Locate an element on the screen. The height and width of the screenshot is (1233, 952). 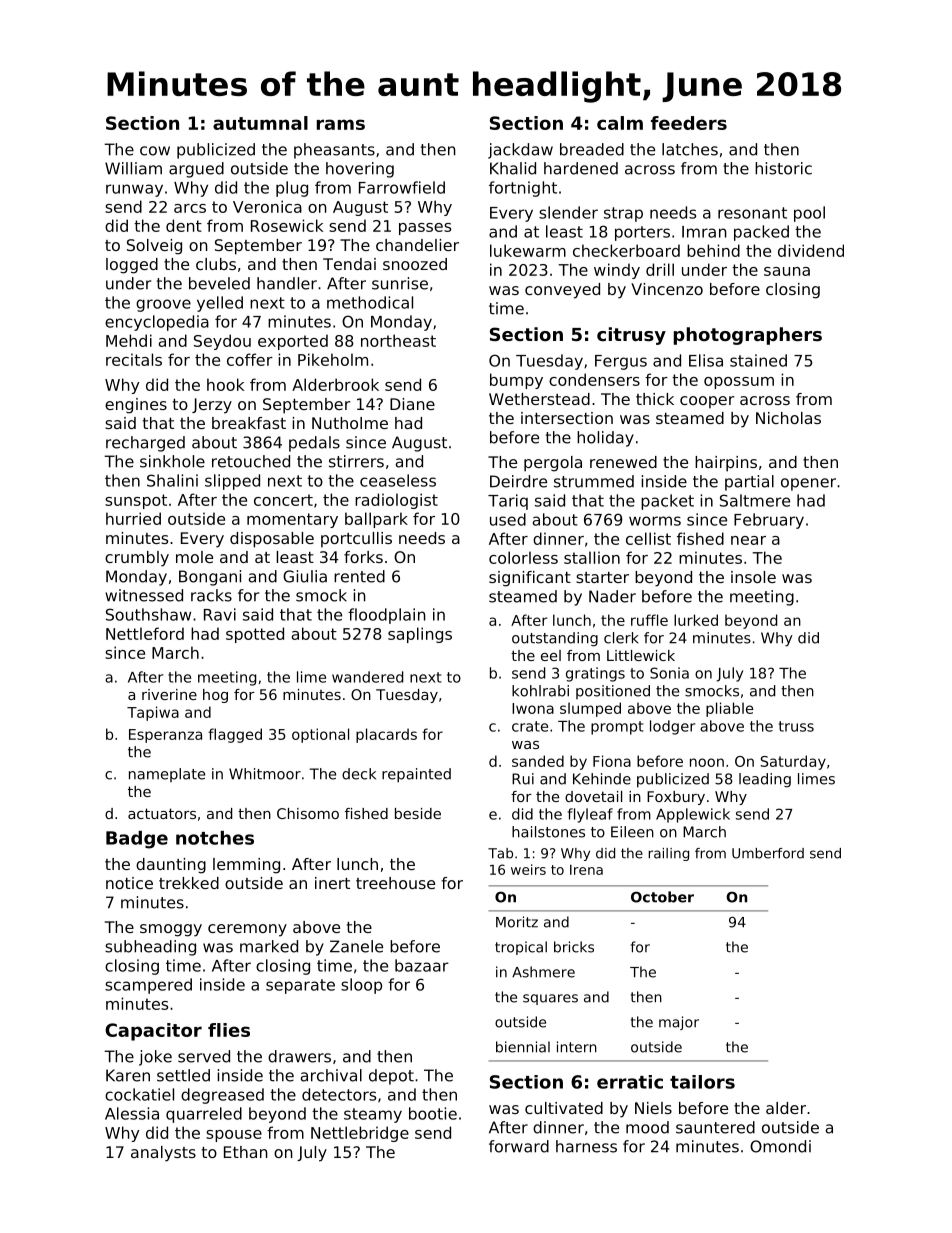
treehouse is located at coordinates (395, 883).
